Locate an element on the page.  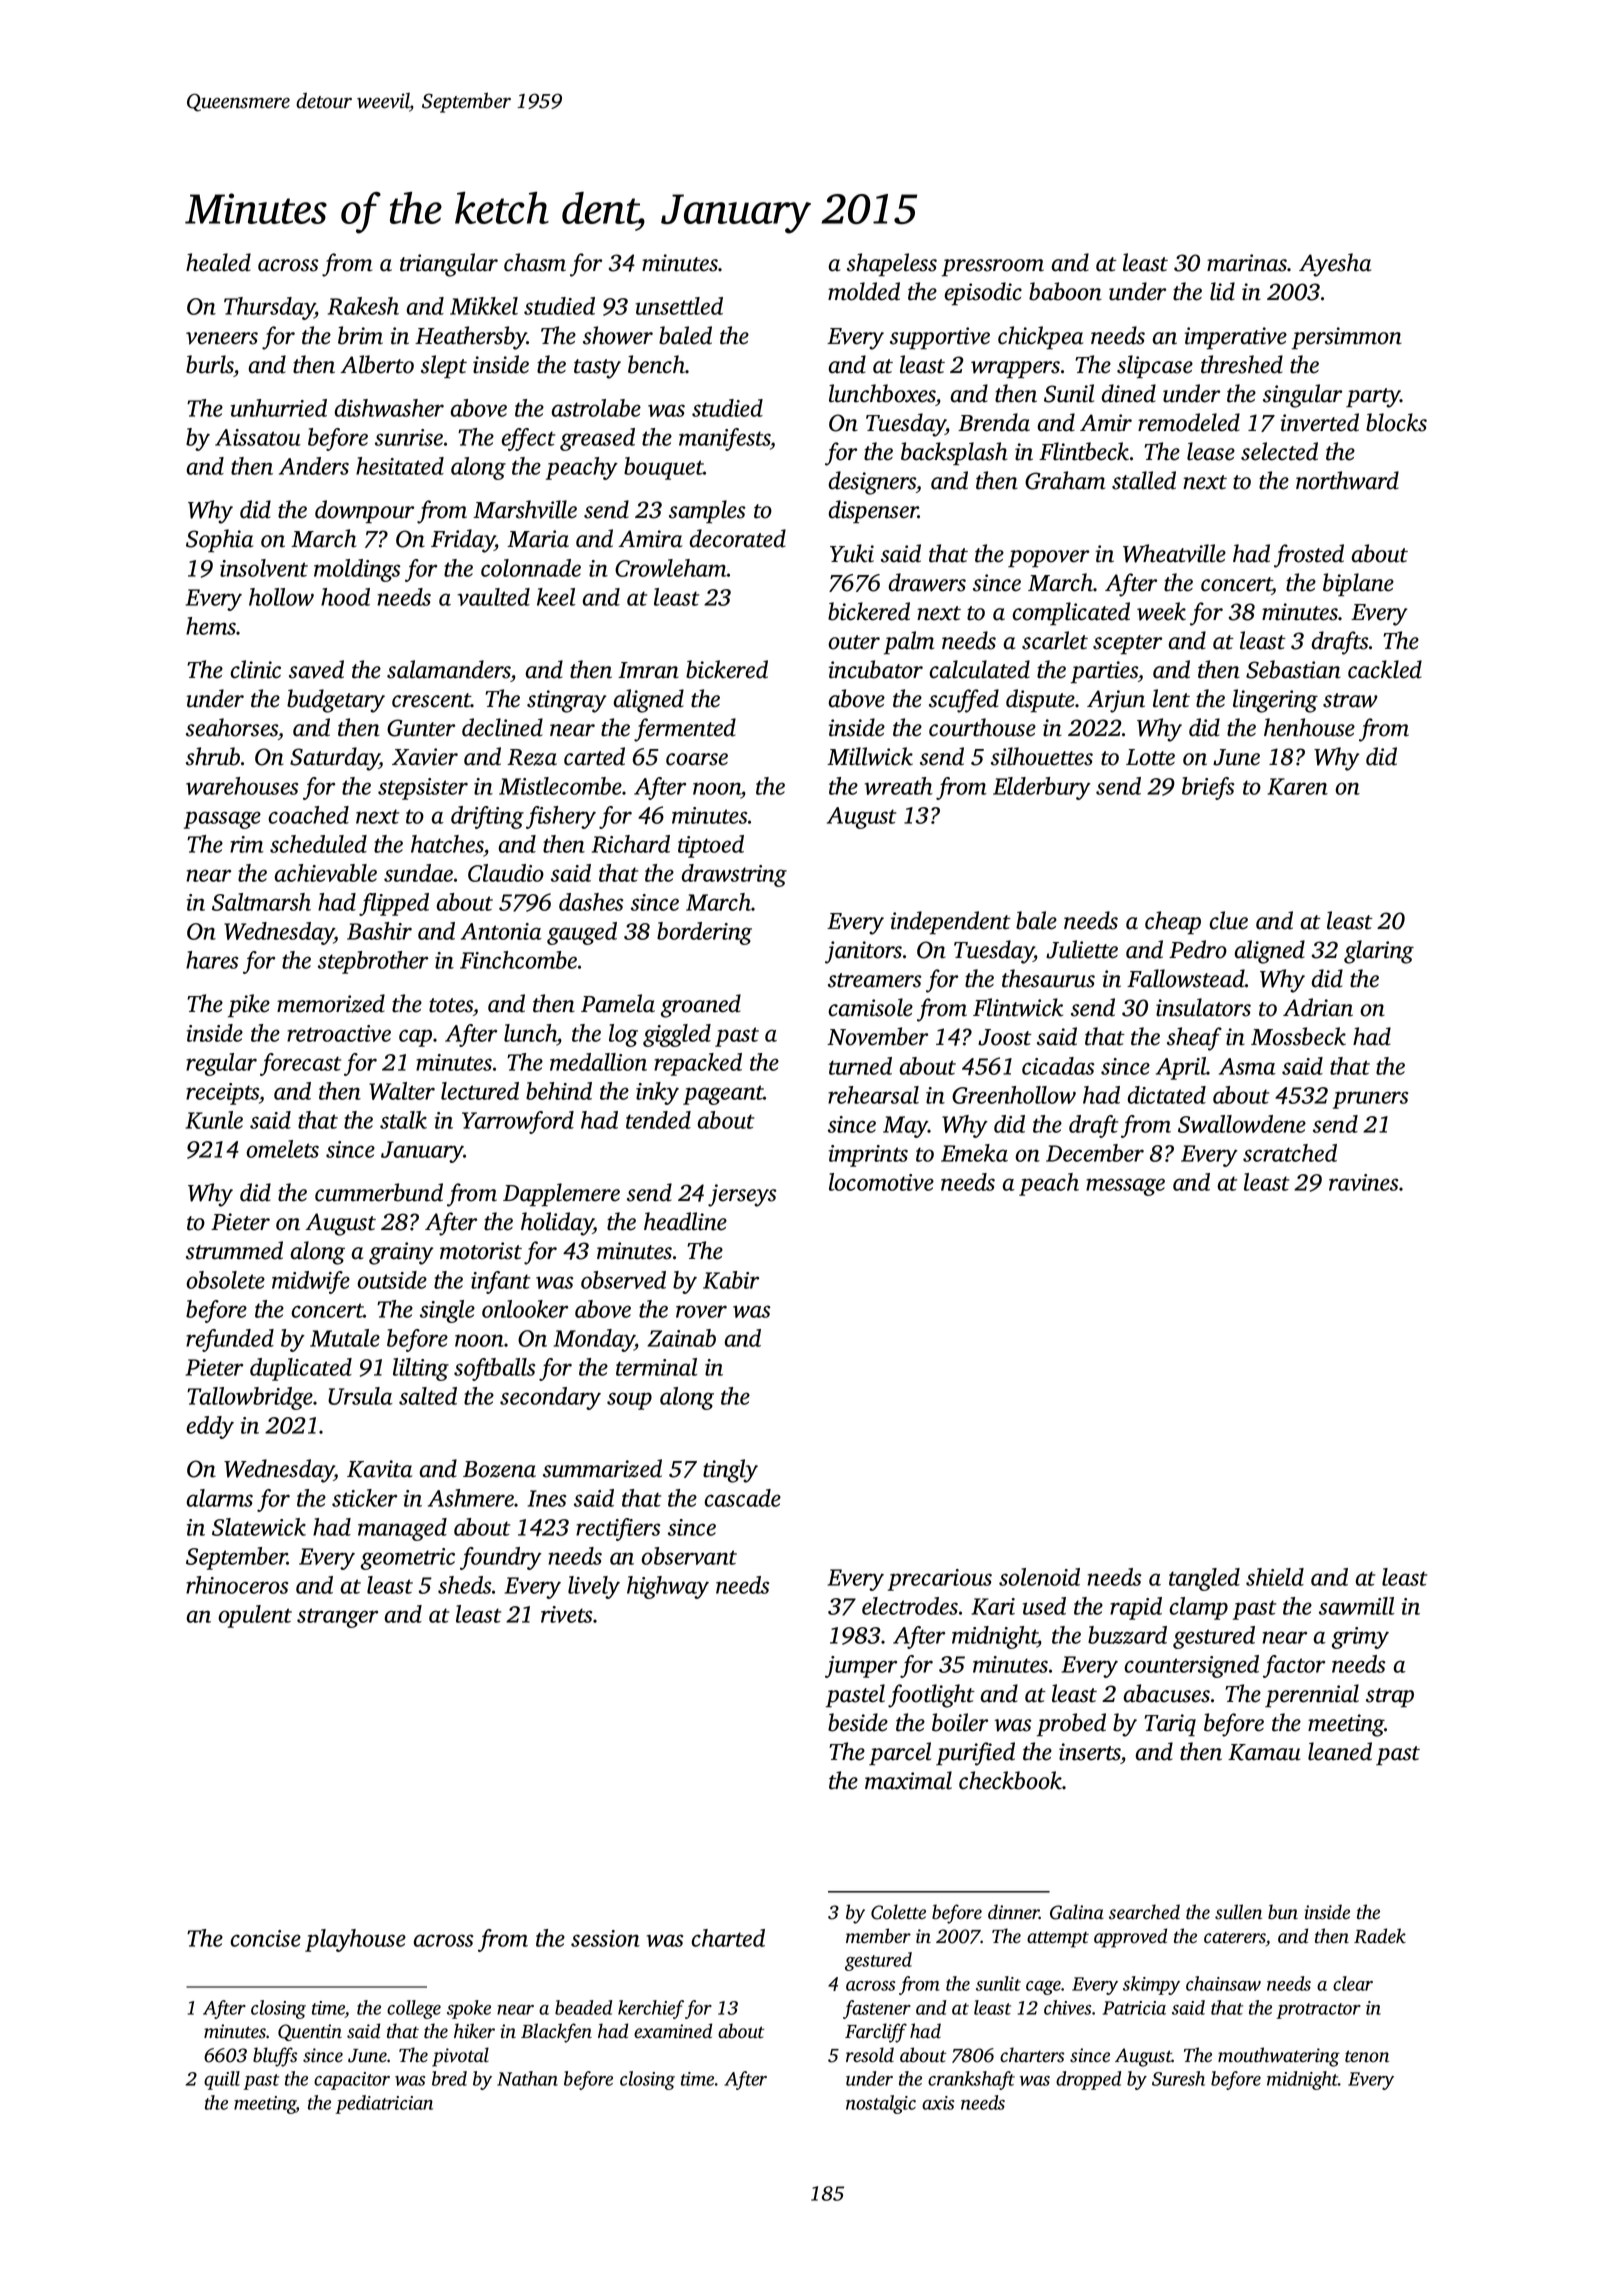
pruners is located at coordinates (1371, 1100).
